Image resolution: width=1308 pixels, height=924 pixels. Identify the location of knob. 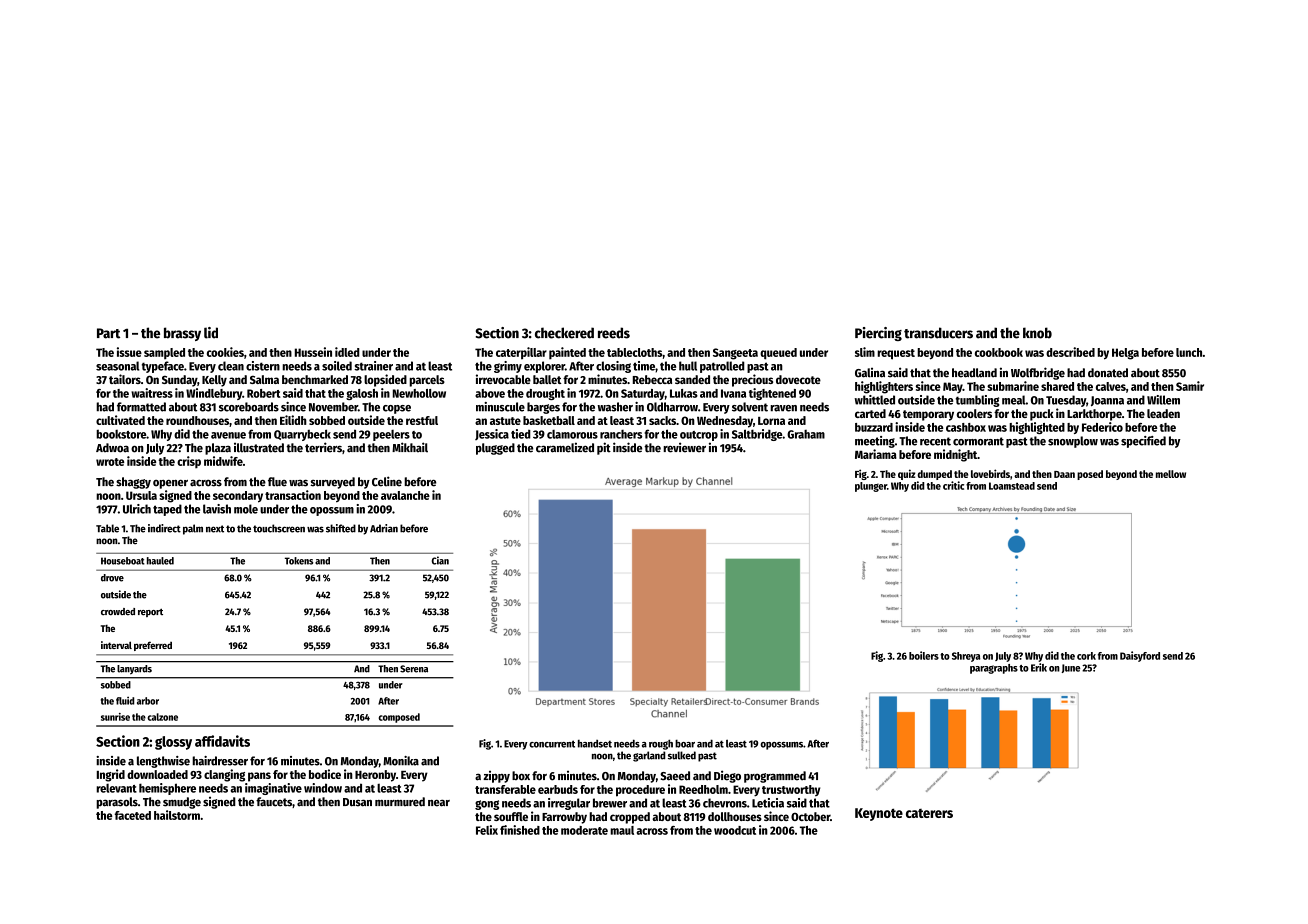
(1037, 333).
